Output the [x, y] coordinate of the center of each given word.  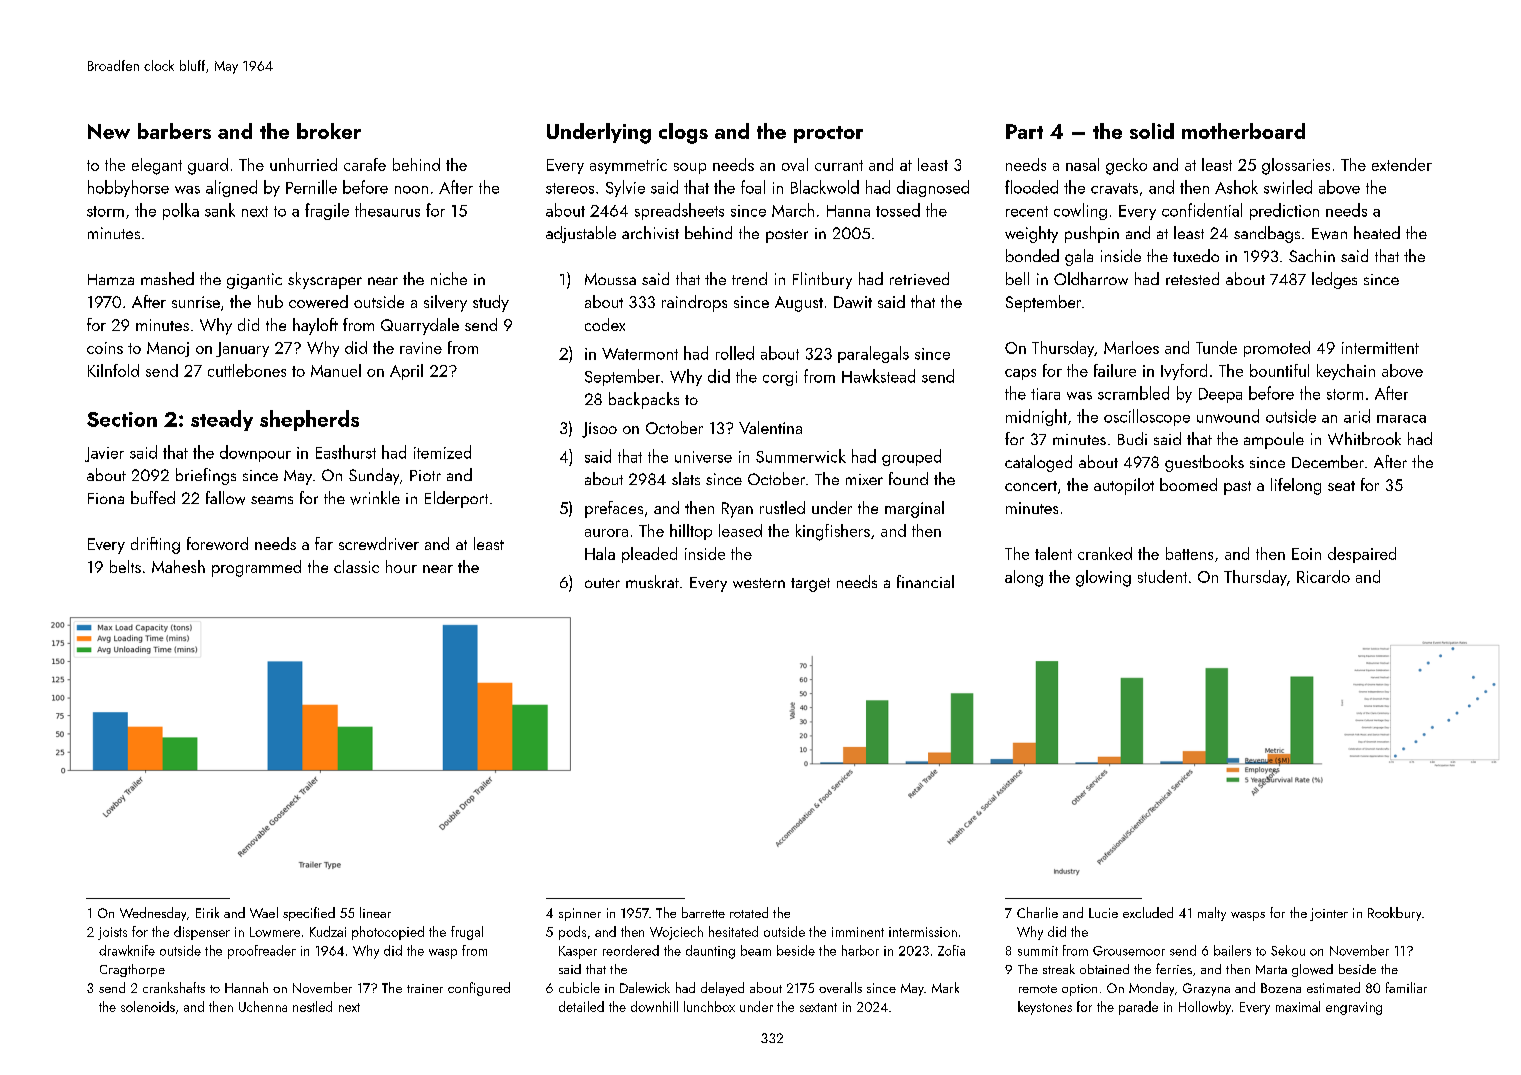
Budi [1132, 438]
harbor [860, 950]
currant [839, 165]
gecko [1126, 166]
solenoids [148, 1006]
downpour [255, 453]
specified [309, 914]
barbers [174, 131]
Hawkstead [878, 376]
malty [1212, 914]
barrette [703, 912]
